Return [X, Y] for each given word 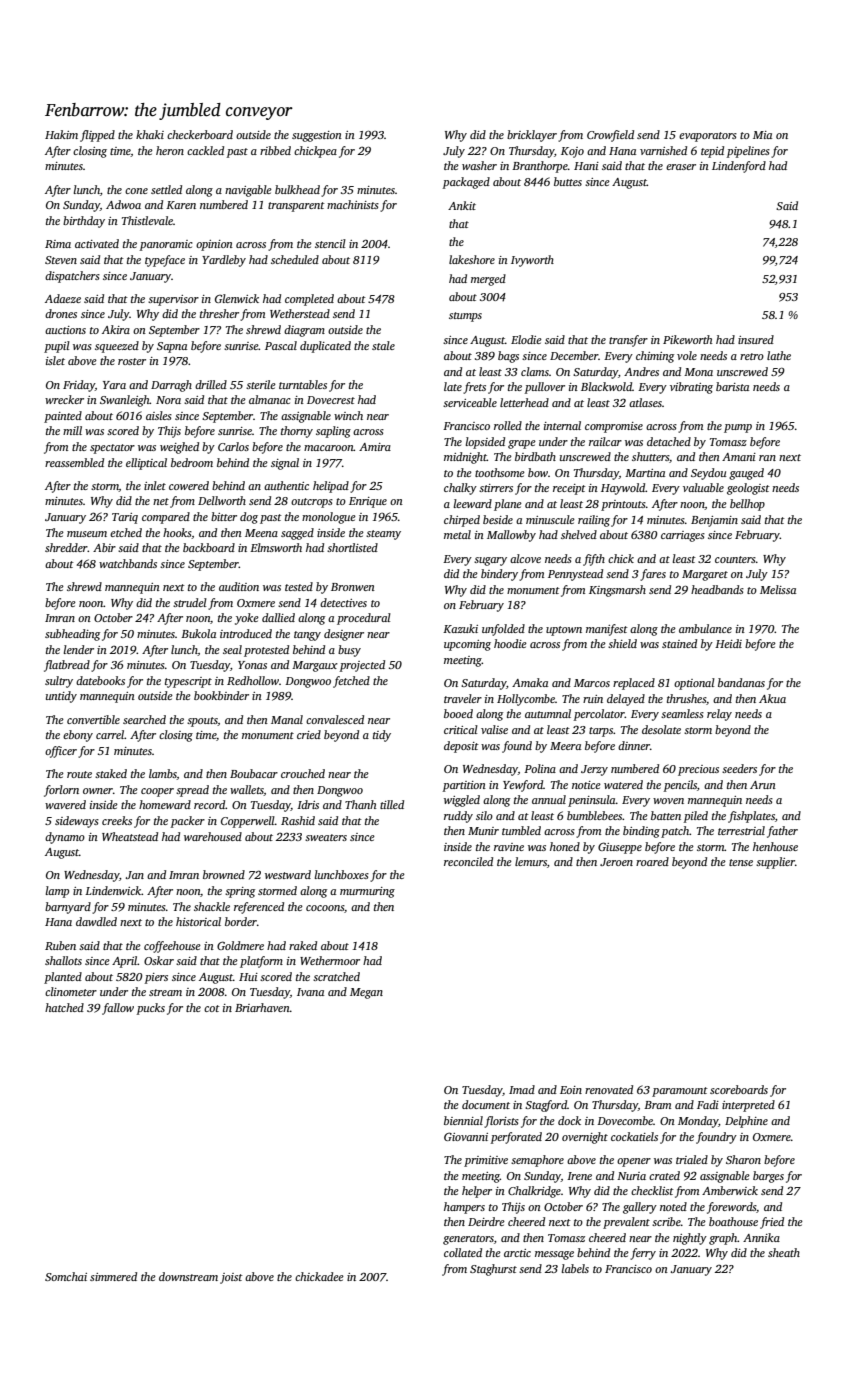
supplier [775, 863]
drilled [211, 384]
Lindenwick [113, 890]
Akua [772, 698]
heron [170, 150]
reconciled [468, 861]
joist [231, 1278]
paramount [680, 1092]
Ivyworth [532, 261]
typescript [188, 682]
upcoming [467, 645]
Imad [522, 1089]
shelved [579, 534]
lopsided [485, 443]
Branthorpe [540, 167]
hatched [64, 1007]
